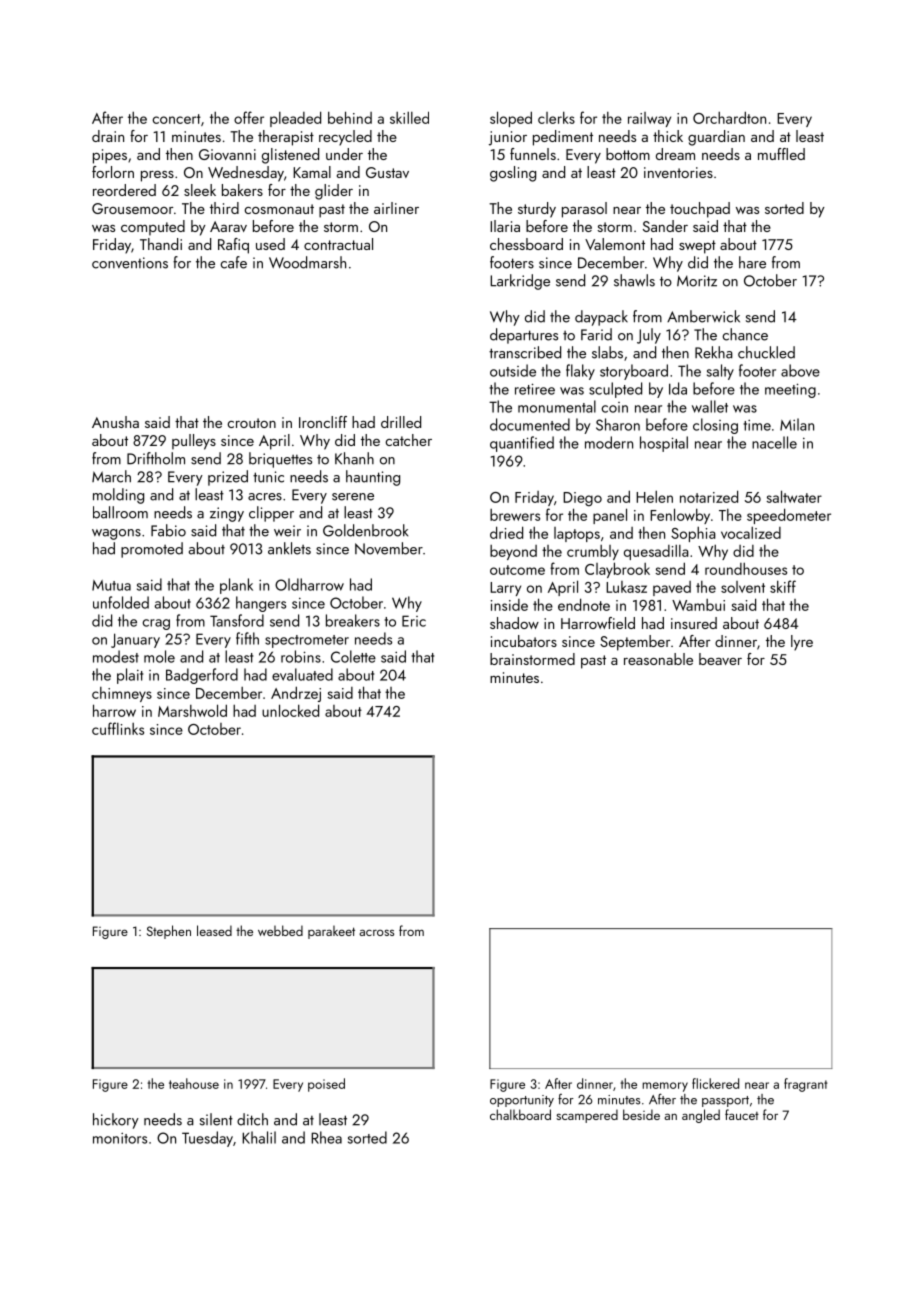 This page has width=924, height=1311. Describe the element at coordinates (654, 496) in the page. I see `Helen` at that location.
